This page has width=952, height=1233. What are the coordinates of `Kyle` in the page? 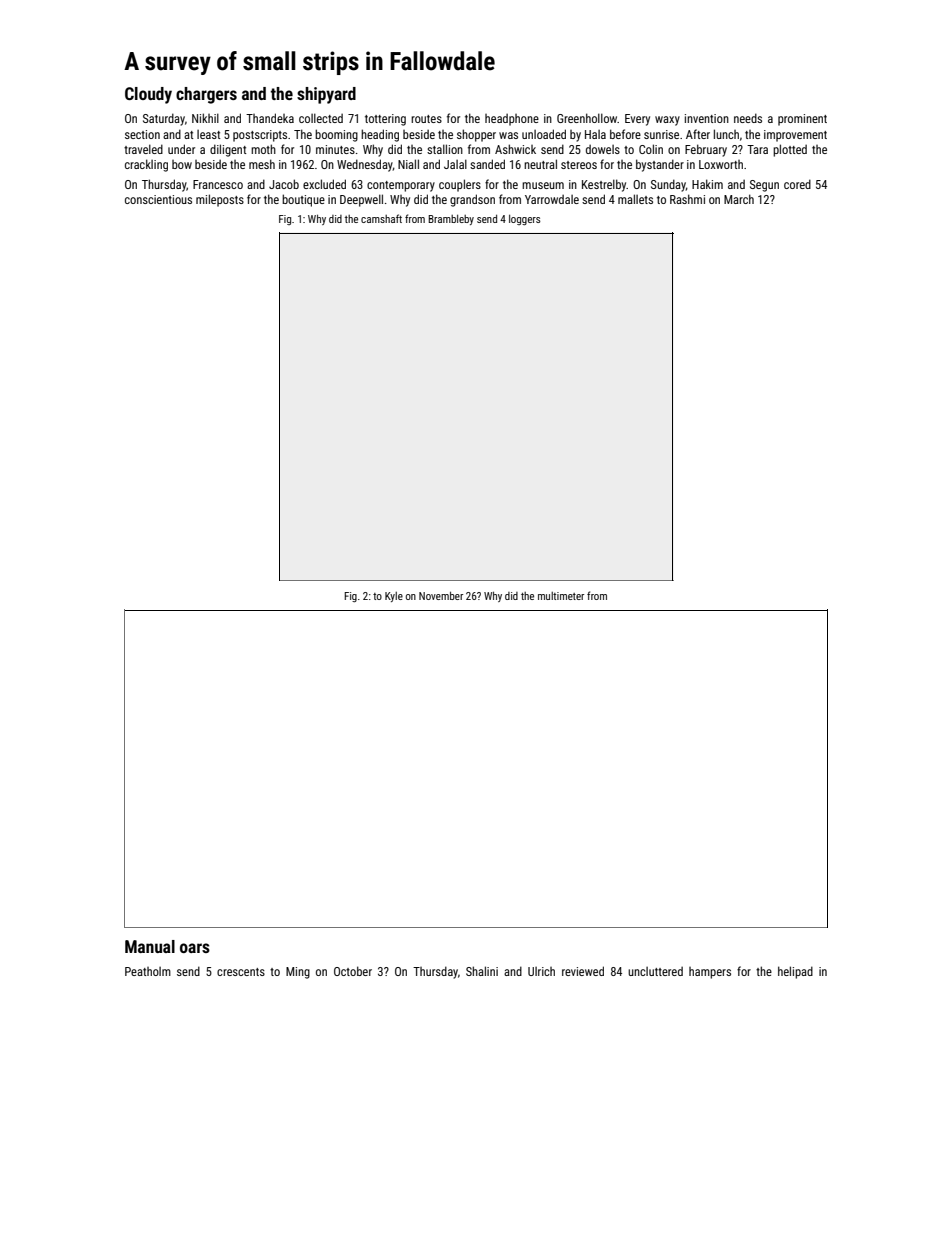 It's located at (394, 597).
